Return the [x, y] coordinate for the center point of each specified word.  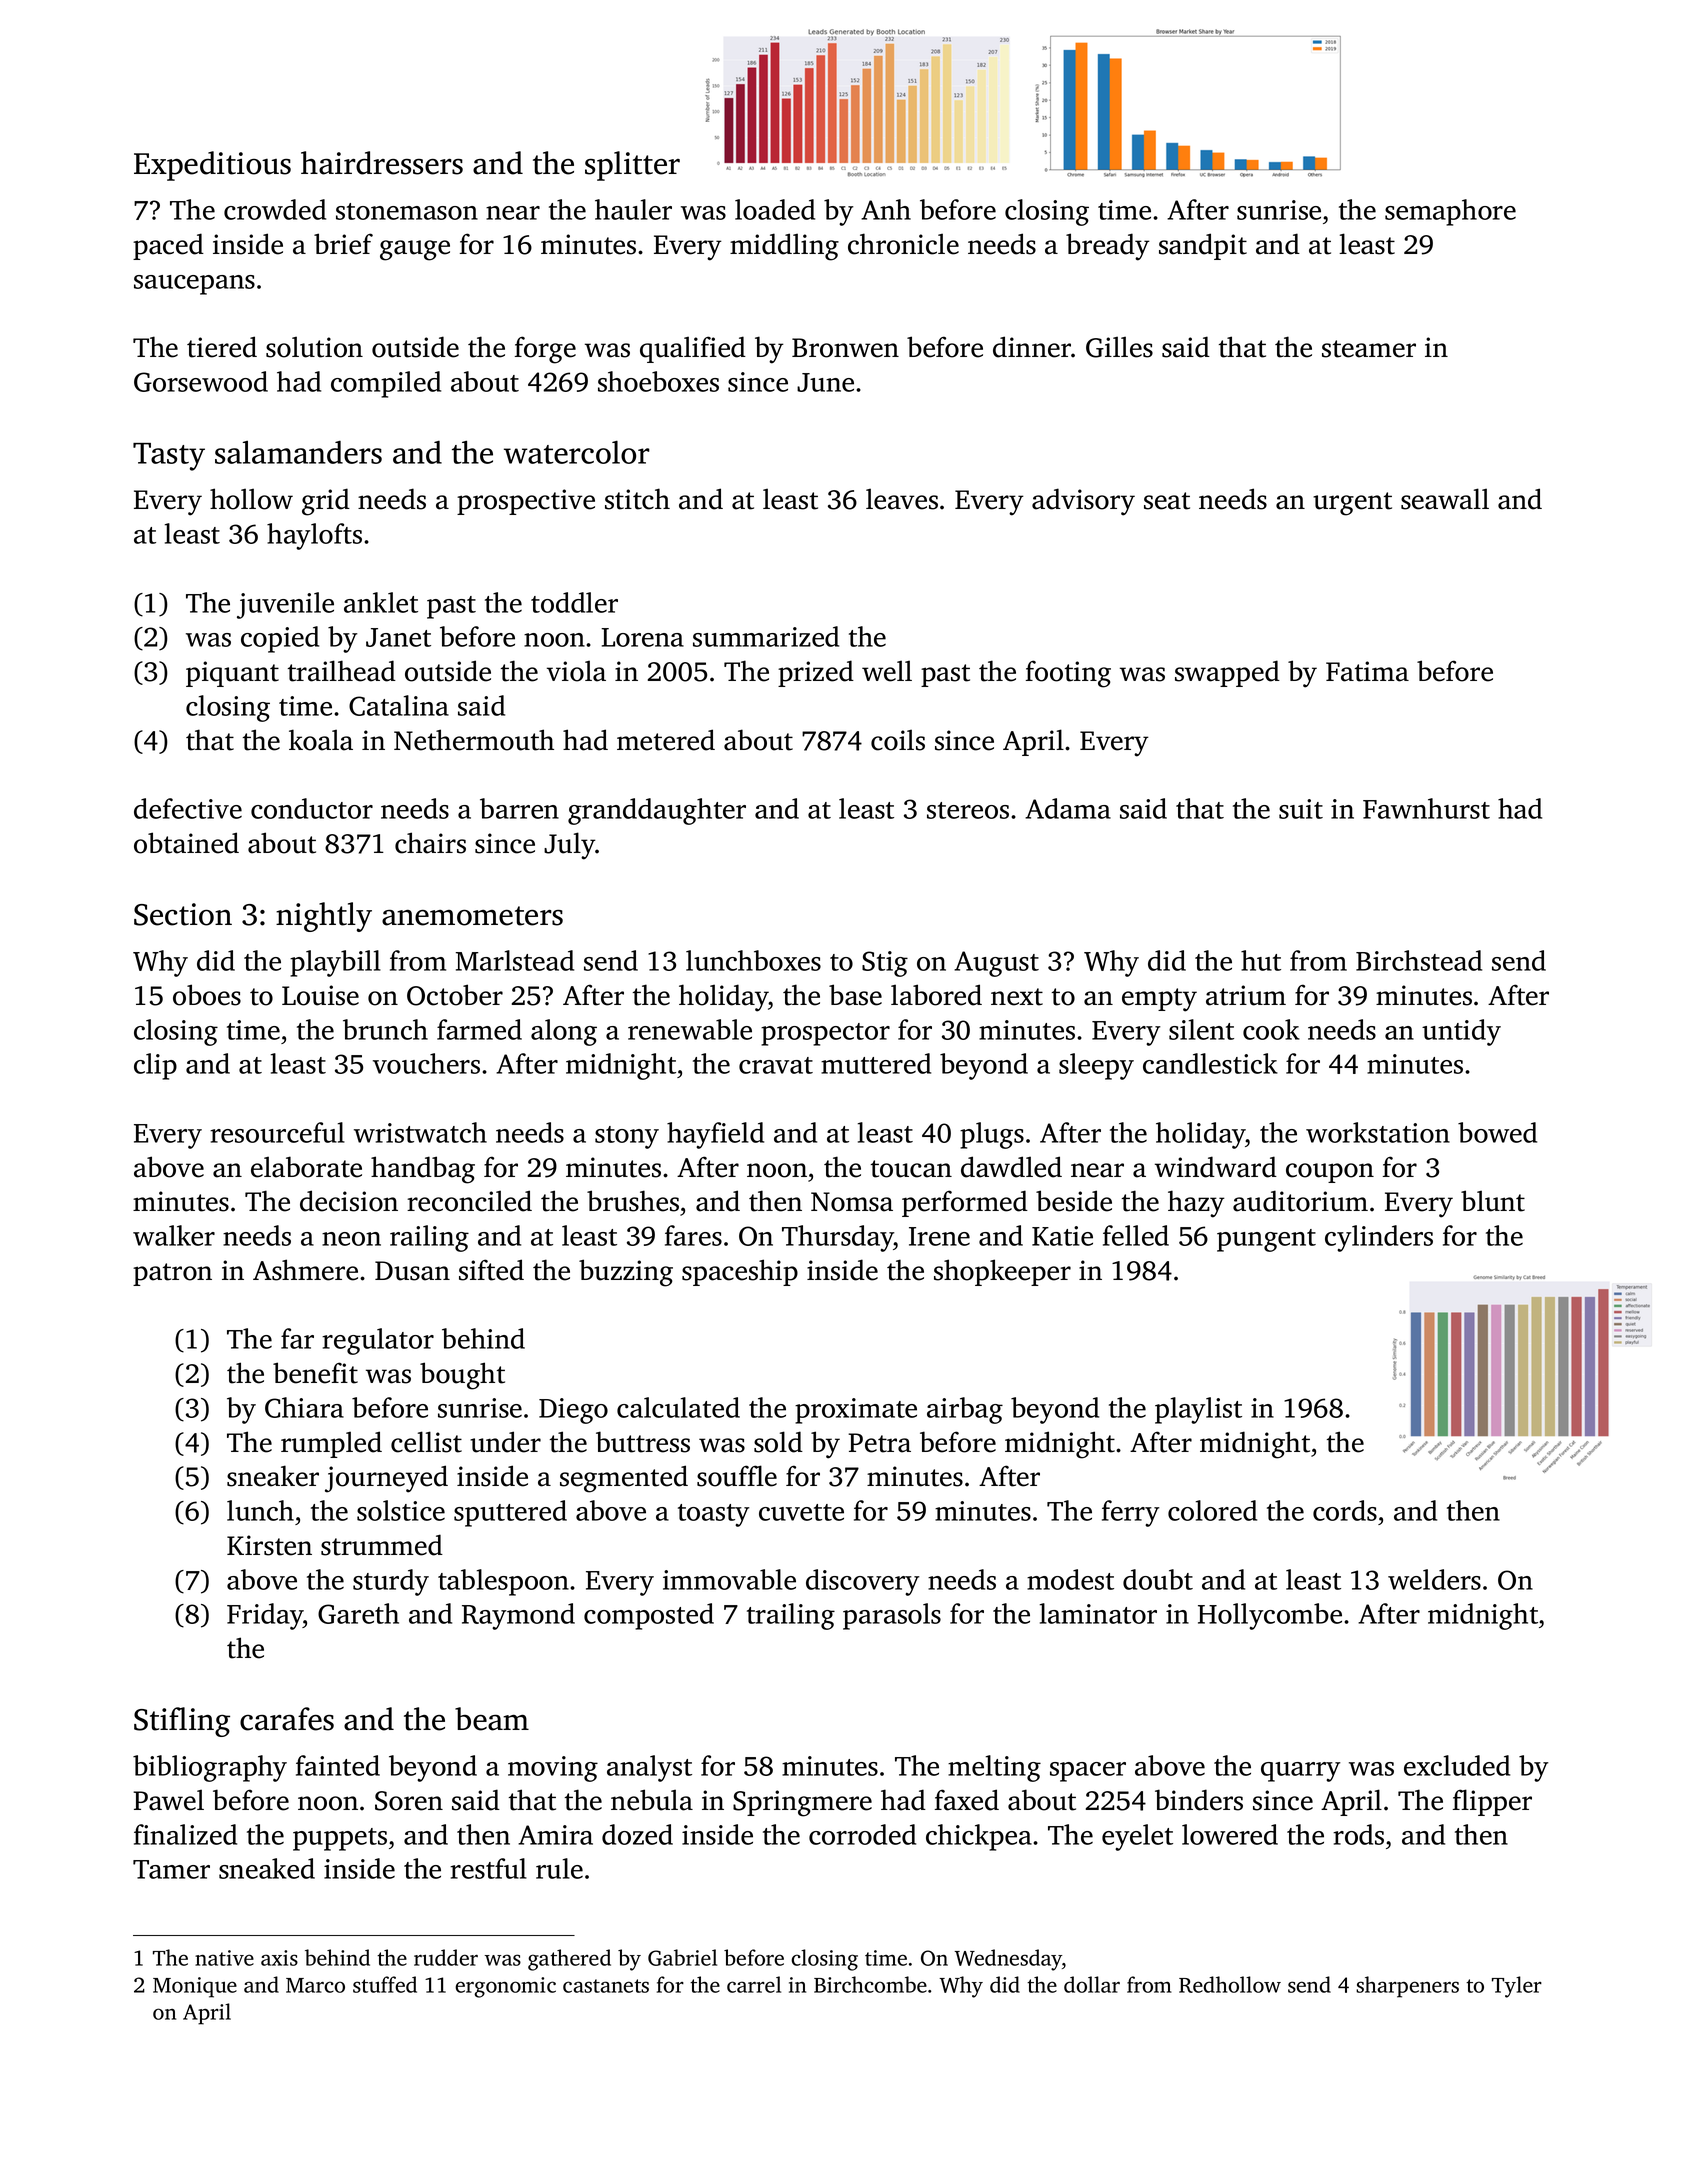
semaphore [1450, 212]
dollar [1092, 1984]
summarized [766, 636]
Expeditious [212, 166]
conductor [312, 808]
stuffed [385, 1984]
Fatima [1367, 671]
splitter [632, 166]
